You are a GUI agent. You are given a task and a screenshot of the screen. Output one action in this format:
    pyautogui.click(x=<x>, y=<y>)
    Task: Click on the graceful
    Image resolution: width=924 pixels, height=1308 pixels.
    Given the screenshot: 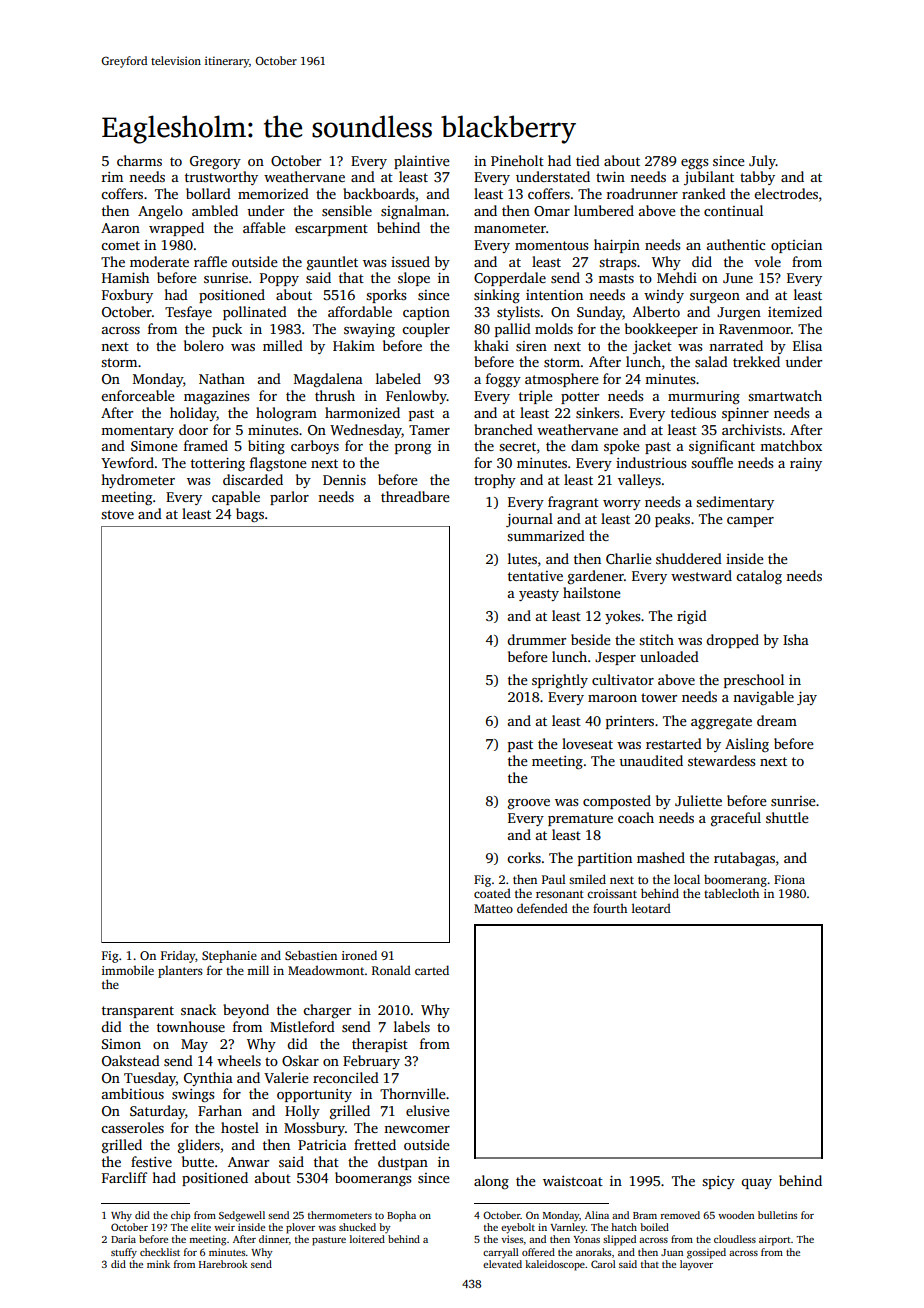 What is the action you would take?
    pyautogui.click(x=736, y=819)
